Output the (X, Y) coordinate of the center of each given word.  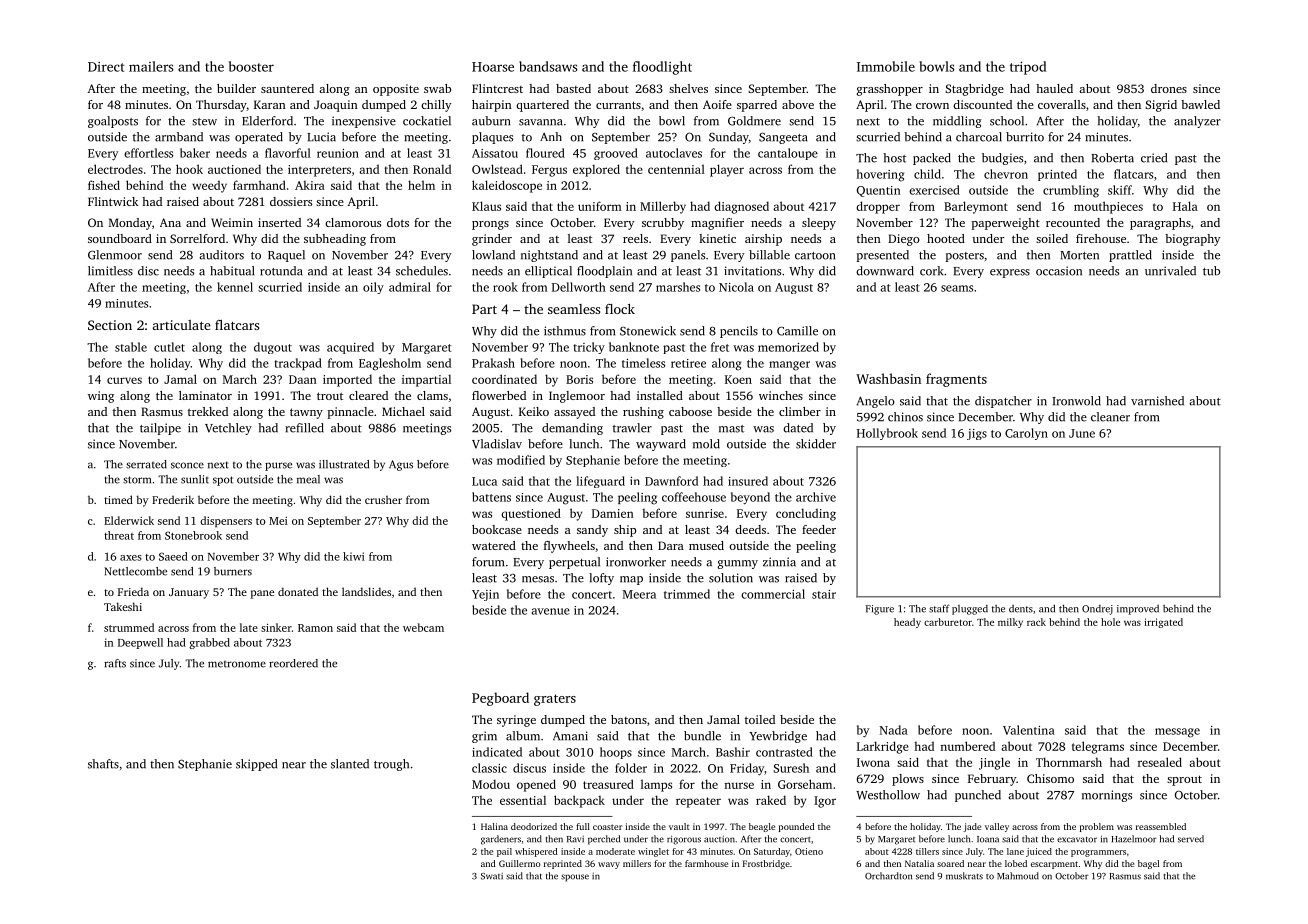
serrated (146, 464)
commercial (773, 594)
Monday (130, 224)
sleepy (819, 224)
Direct (106, 67)
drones (1169, 88)
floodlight (662, 68)
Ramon (315, 628)
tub (1211, 271)
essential (523, 800)
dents (1021, 609)
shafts (103, 764)
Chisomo (1050, 778)
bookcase (497, 529)
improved (1138, 610)
